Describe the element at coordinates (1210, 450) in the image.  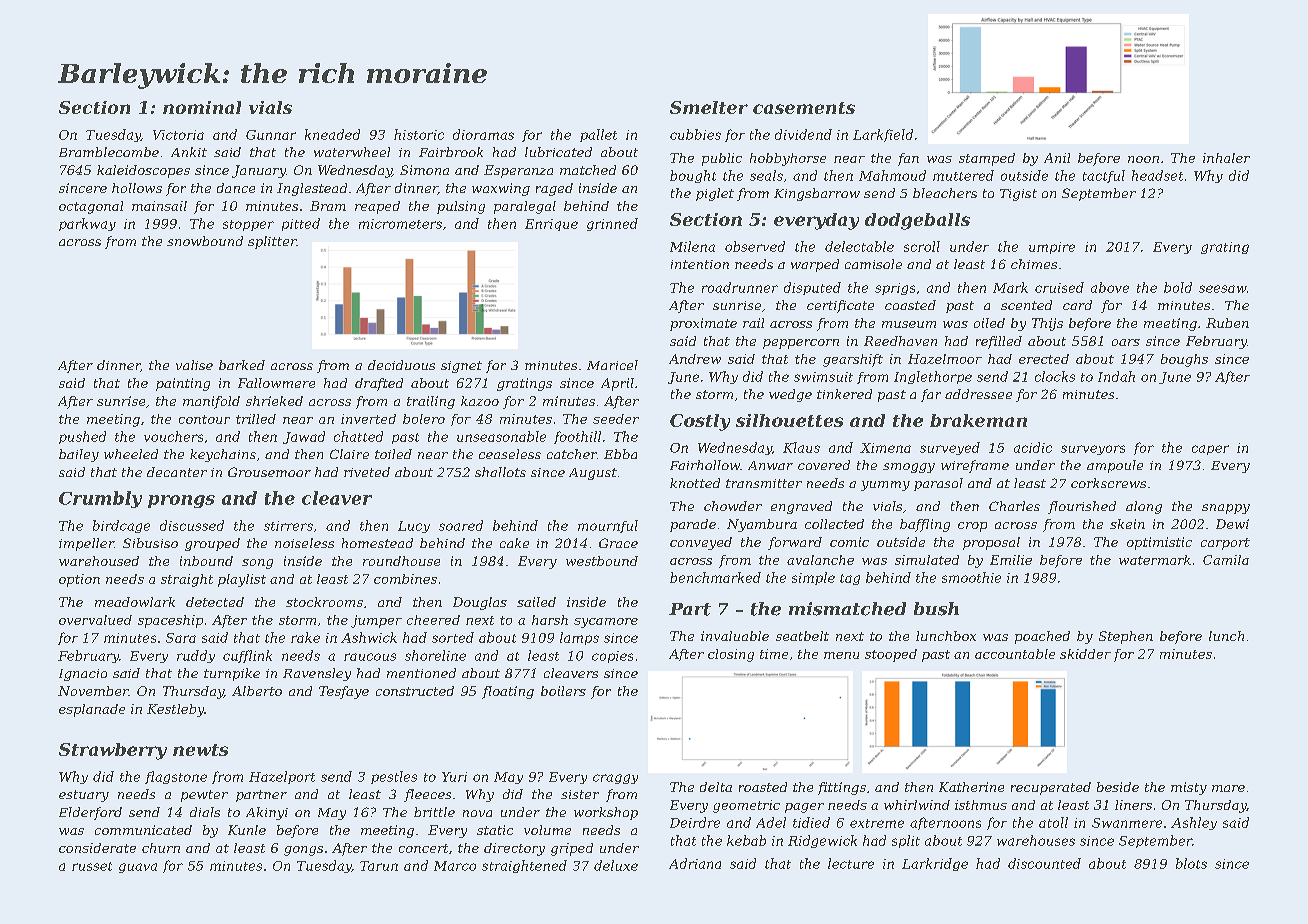
I see `caper` at that location.
